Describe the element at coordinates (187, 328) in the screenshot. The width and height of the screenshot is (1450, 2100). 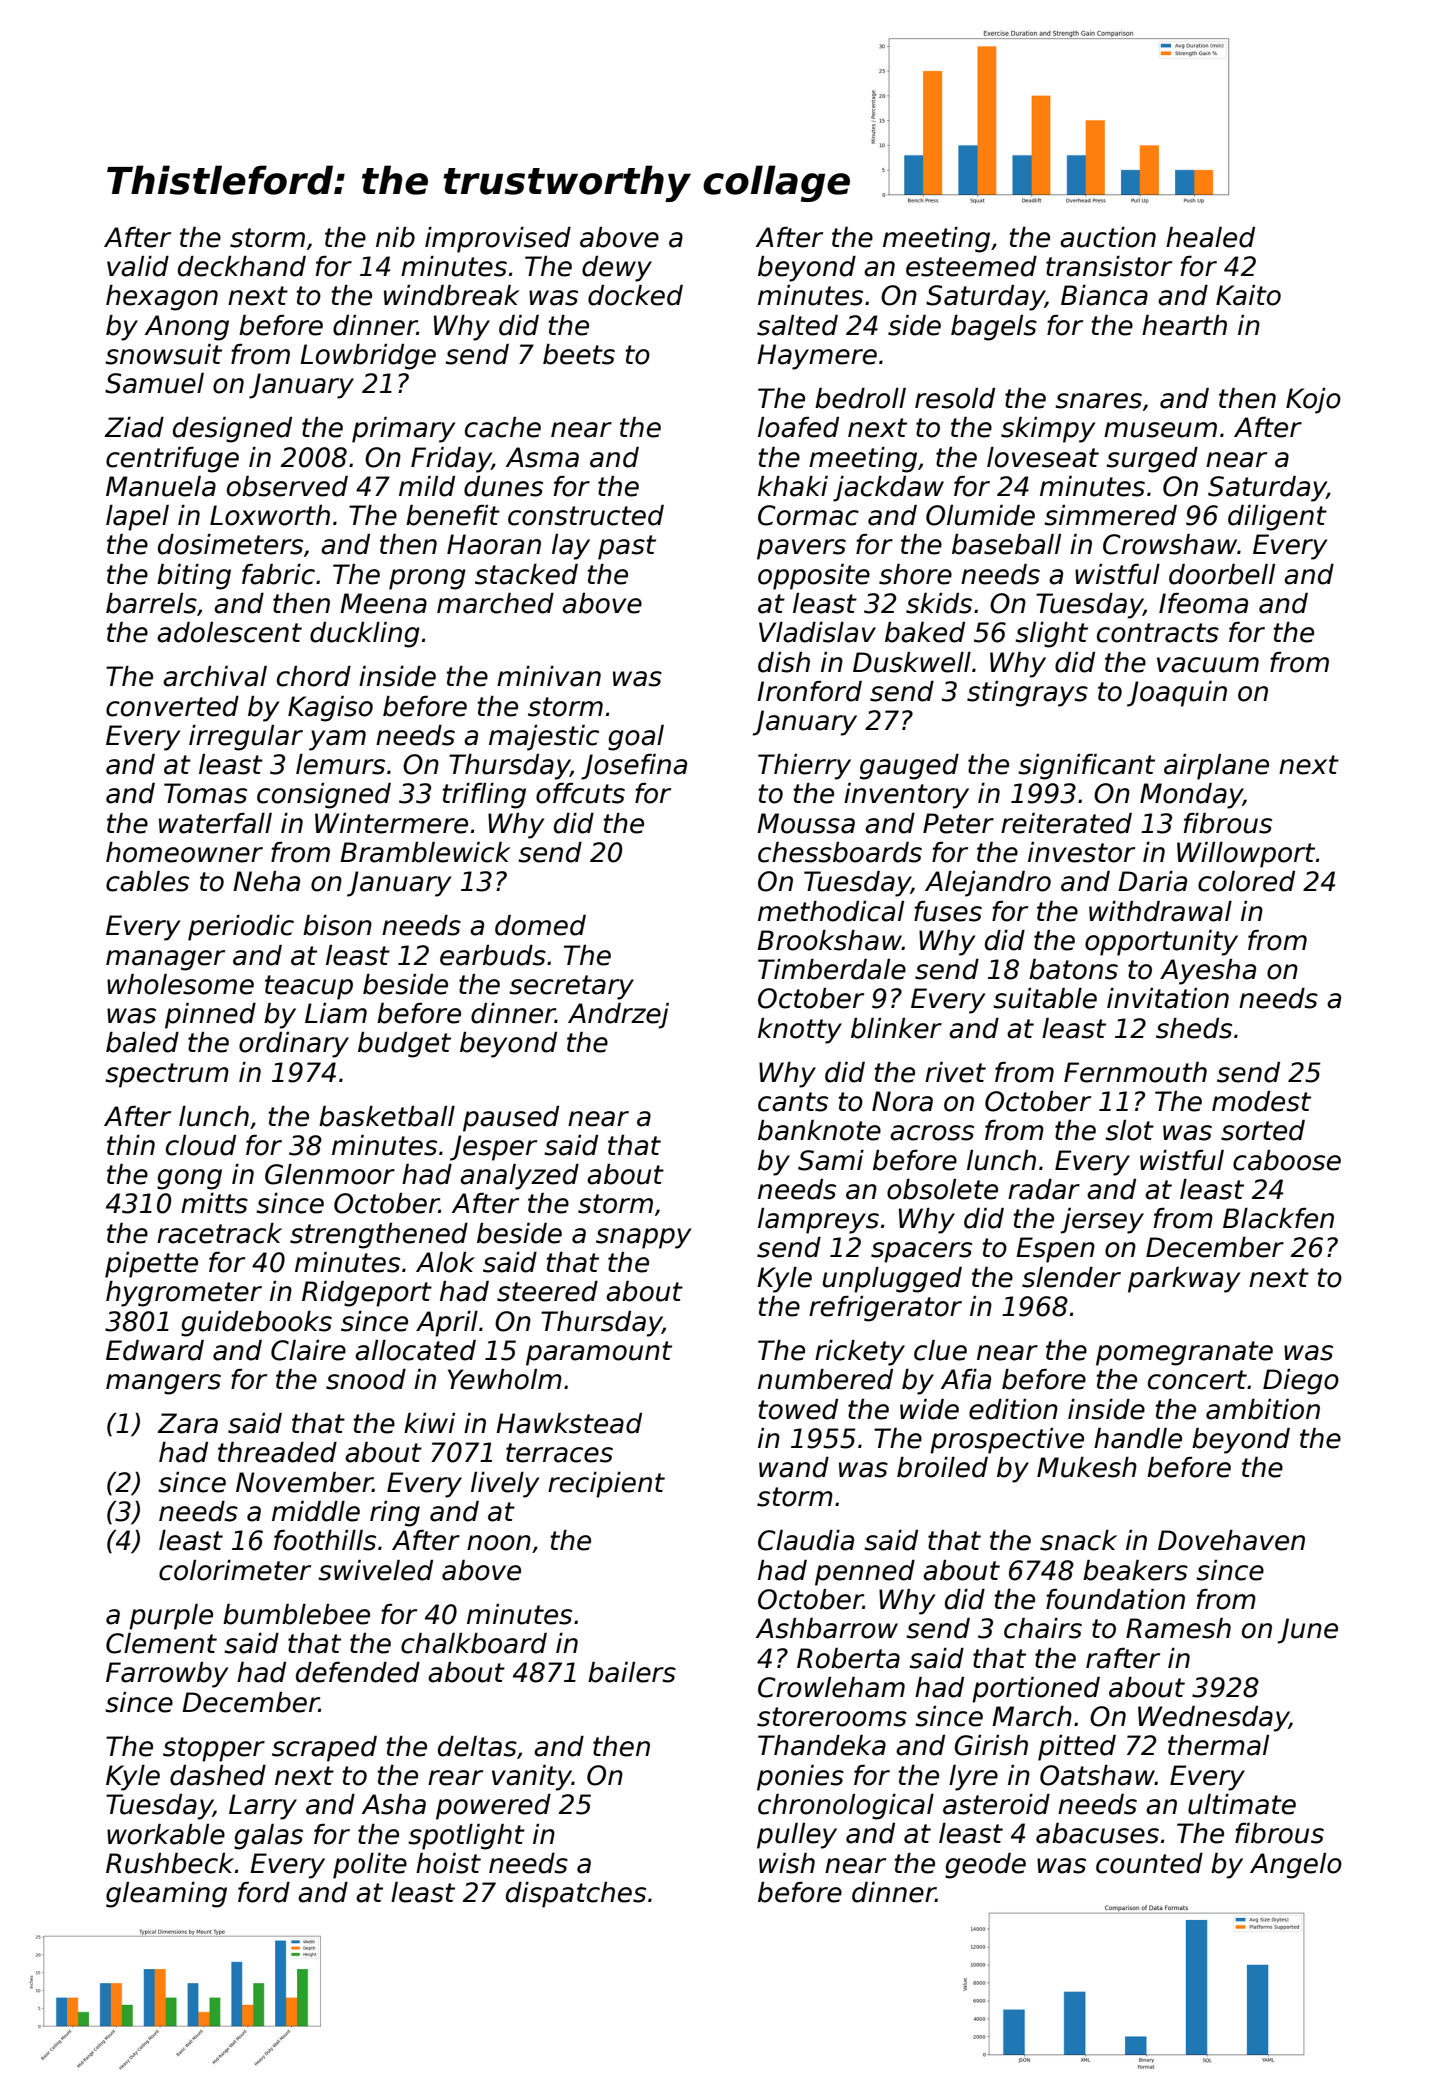
I see `Anong` at that location.
